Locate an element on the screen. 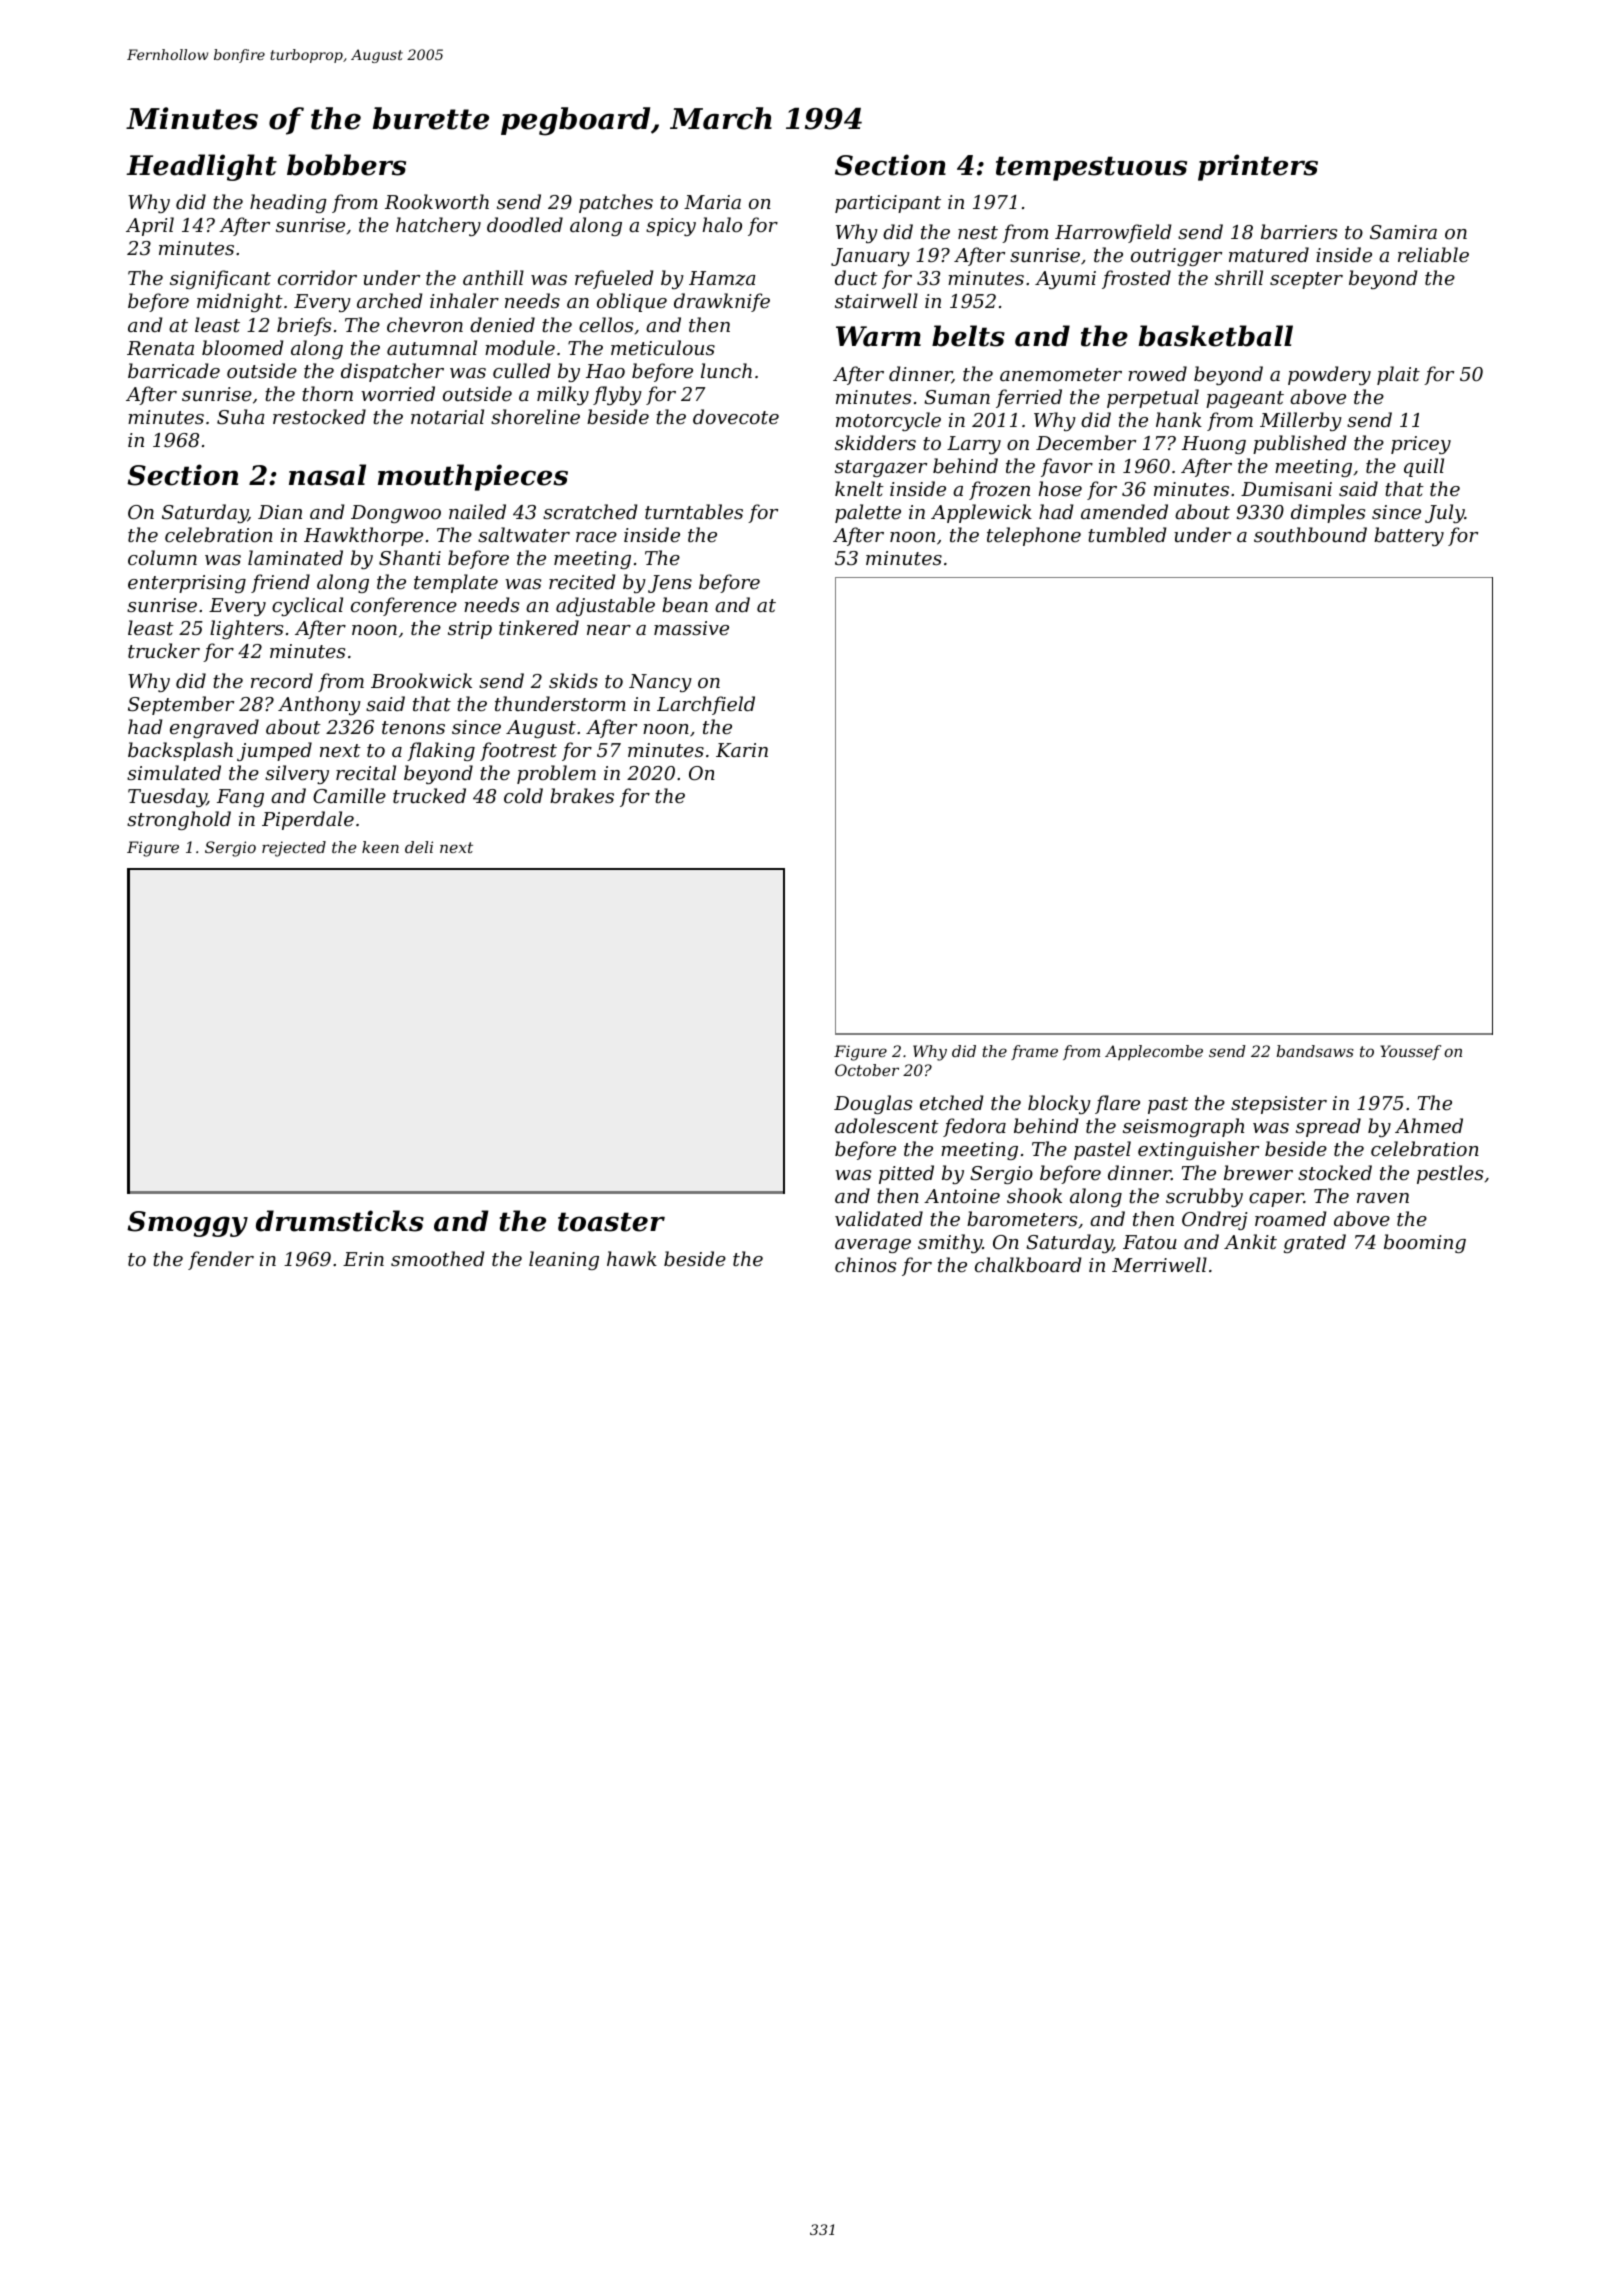 The width and height of the screenshot is (1620, 2292). booming is located at coordinates (1425, 1243).
